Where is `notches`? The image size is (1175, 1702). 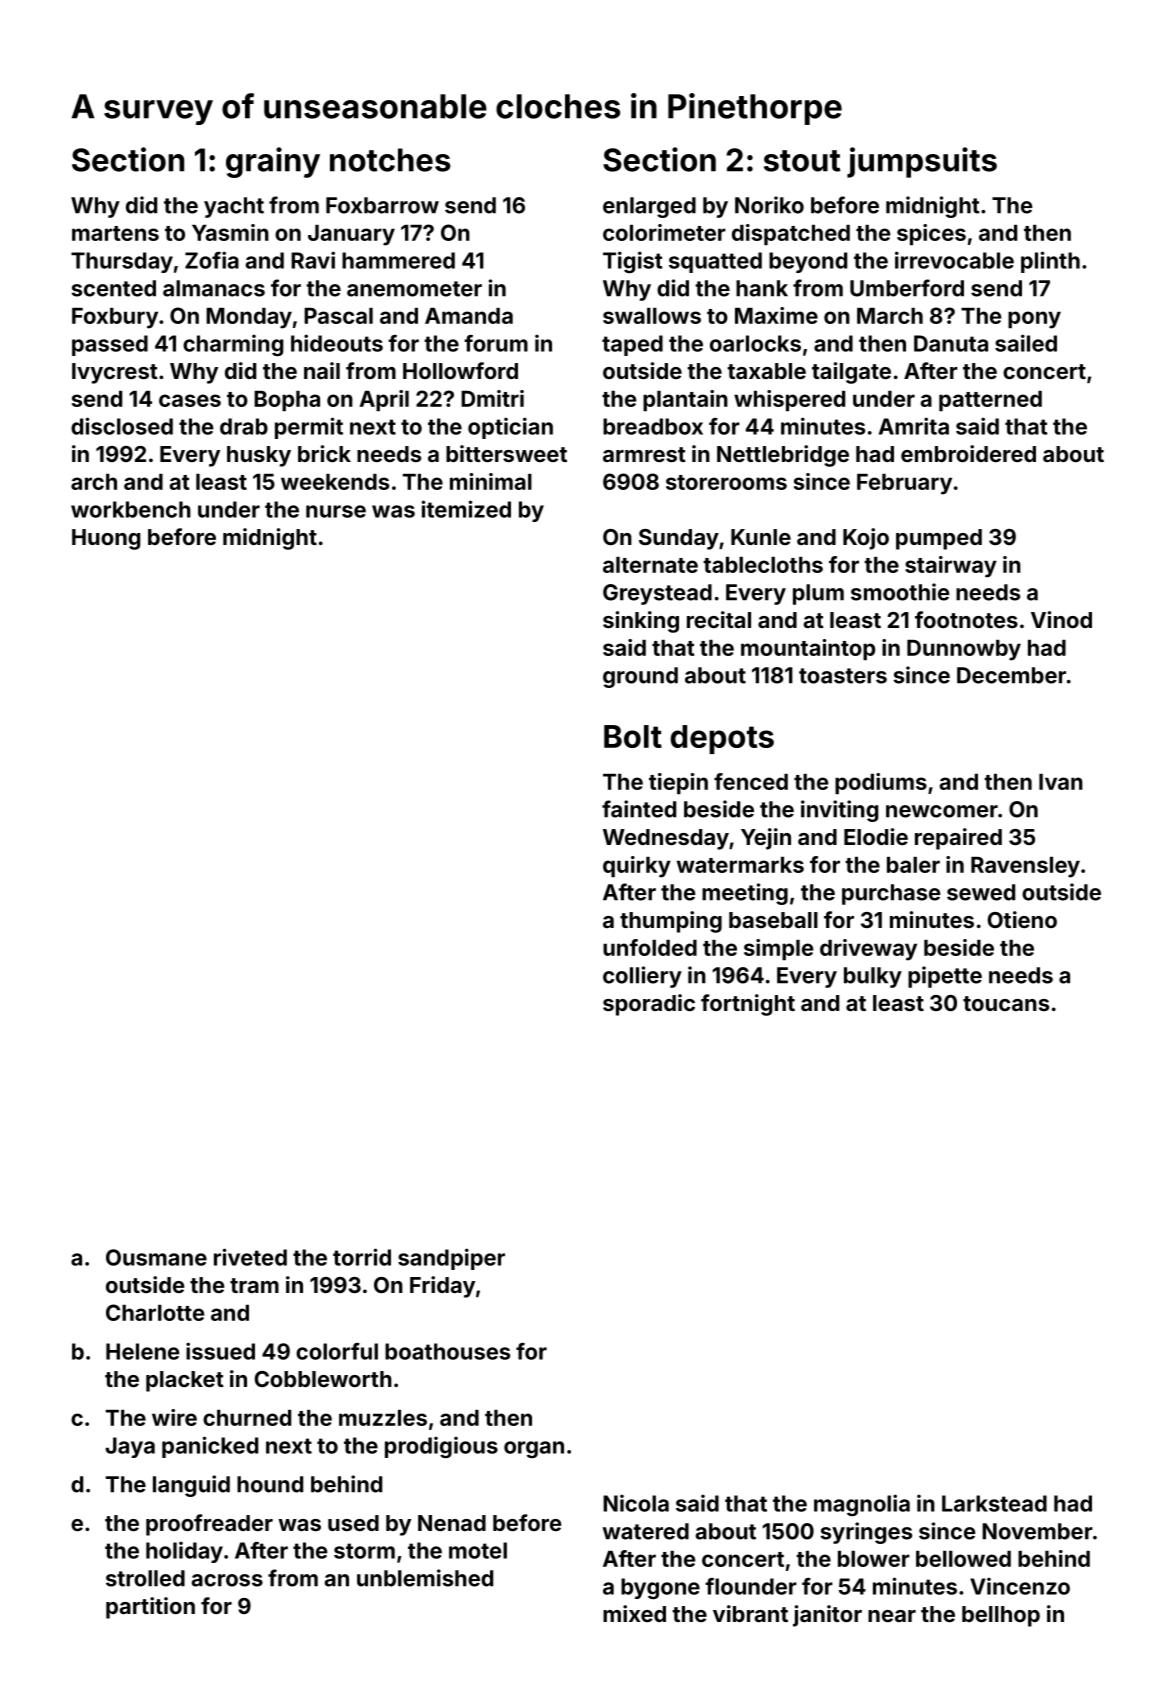 notches is located at coordinates (390, 160).
